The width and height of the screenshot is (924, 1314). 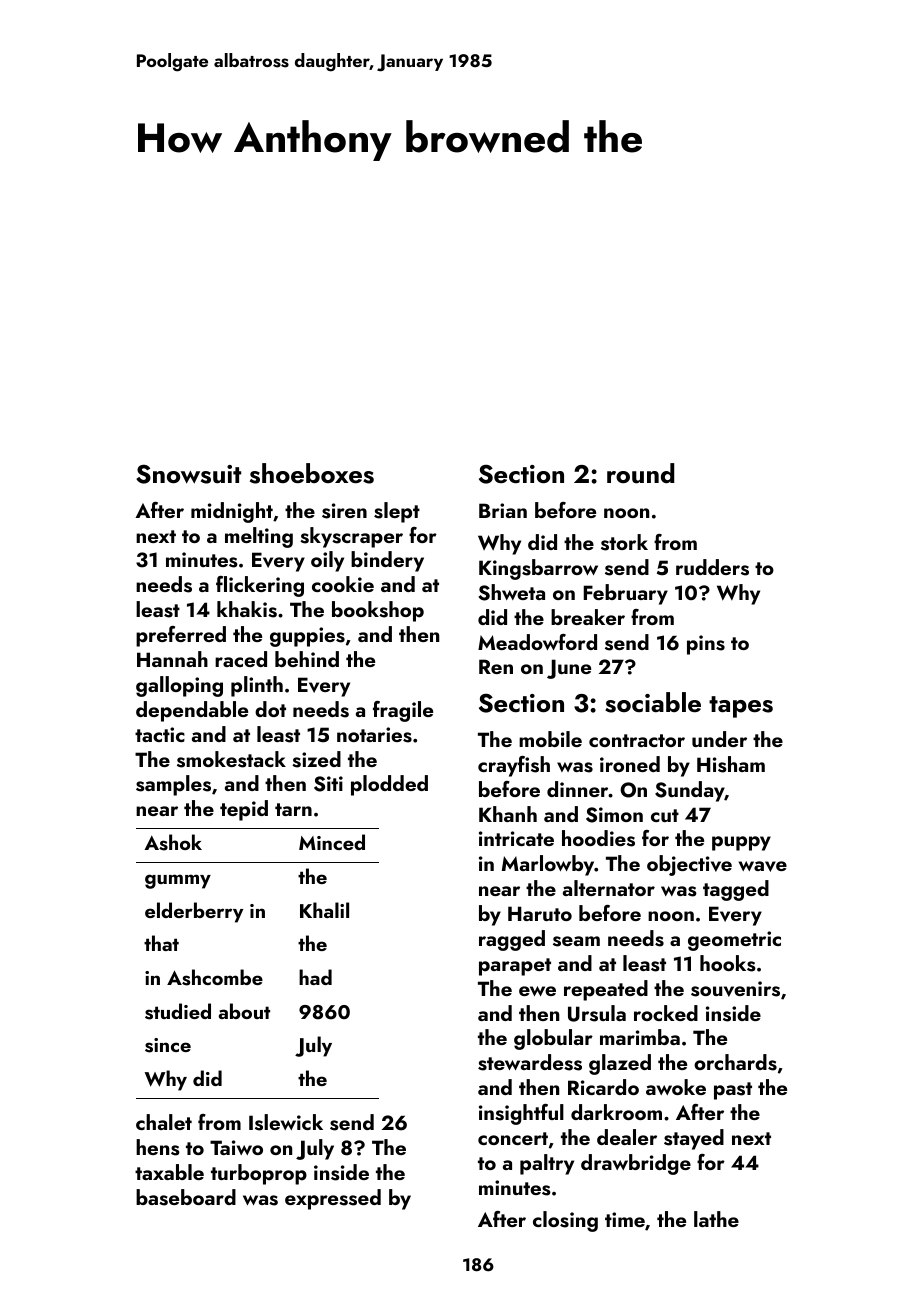 I want to click on puppy, so click(x=741, y=843).
